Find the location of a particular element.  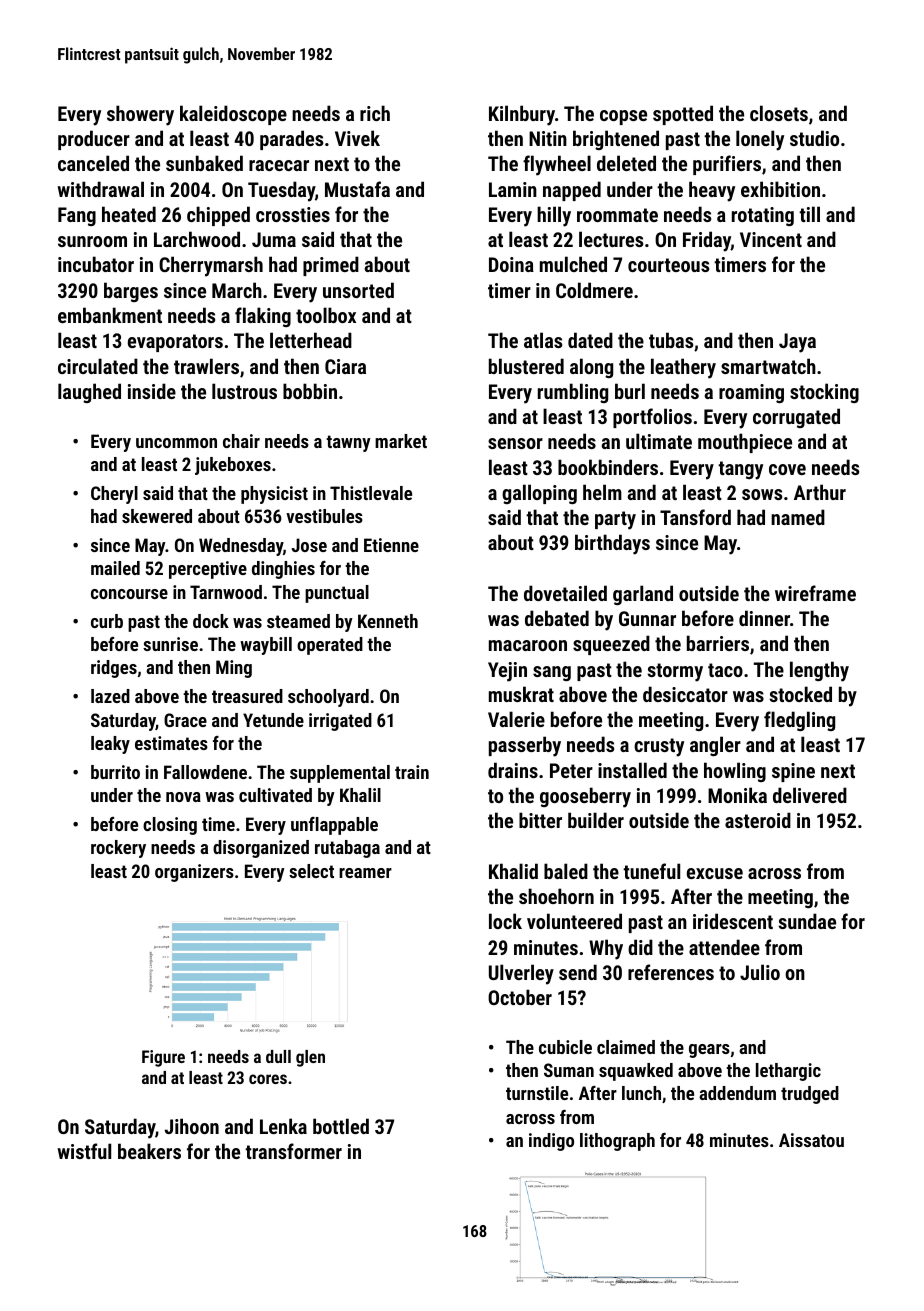

vestibules is located at coordinates (324, 516).
